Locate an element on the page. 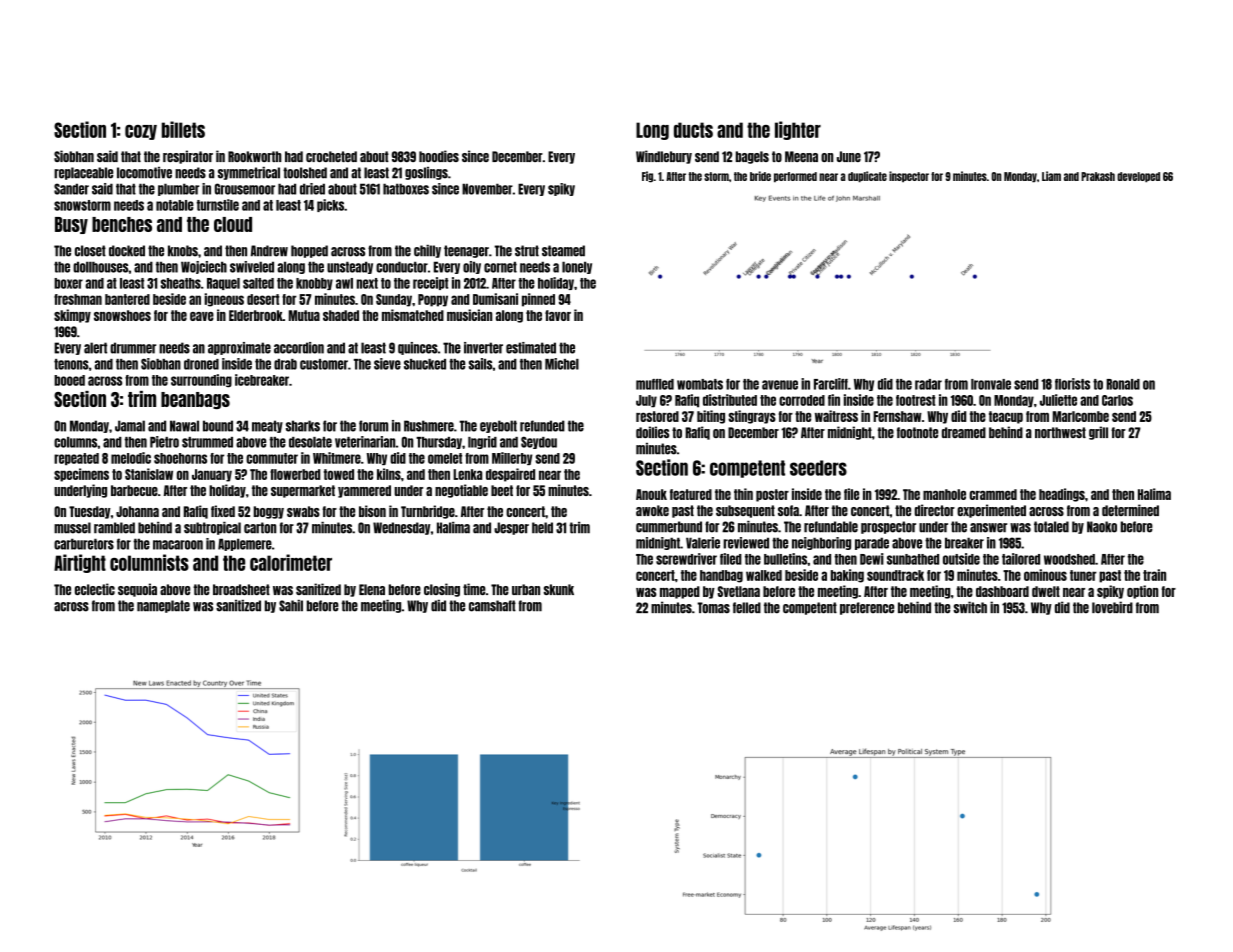 The height and width of the document is (952, 1233). ducts is located at coordinates (693, 130).
